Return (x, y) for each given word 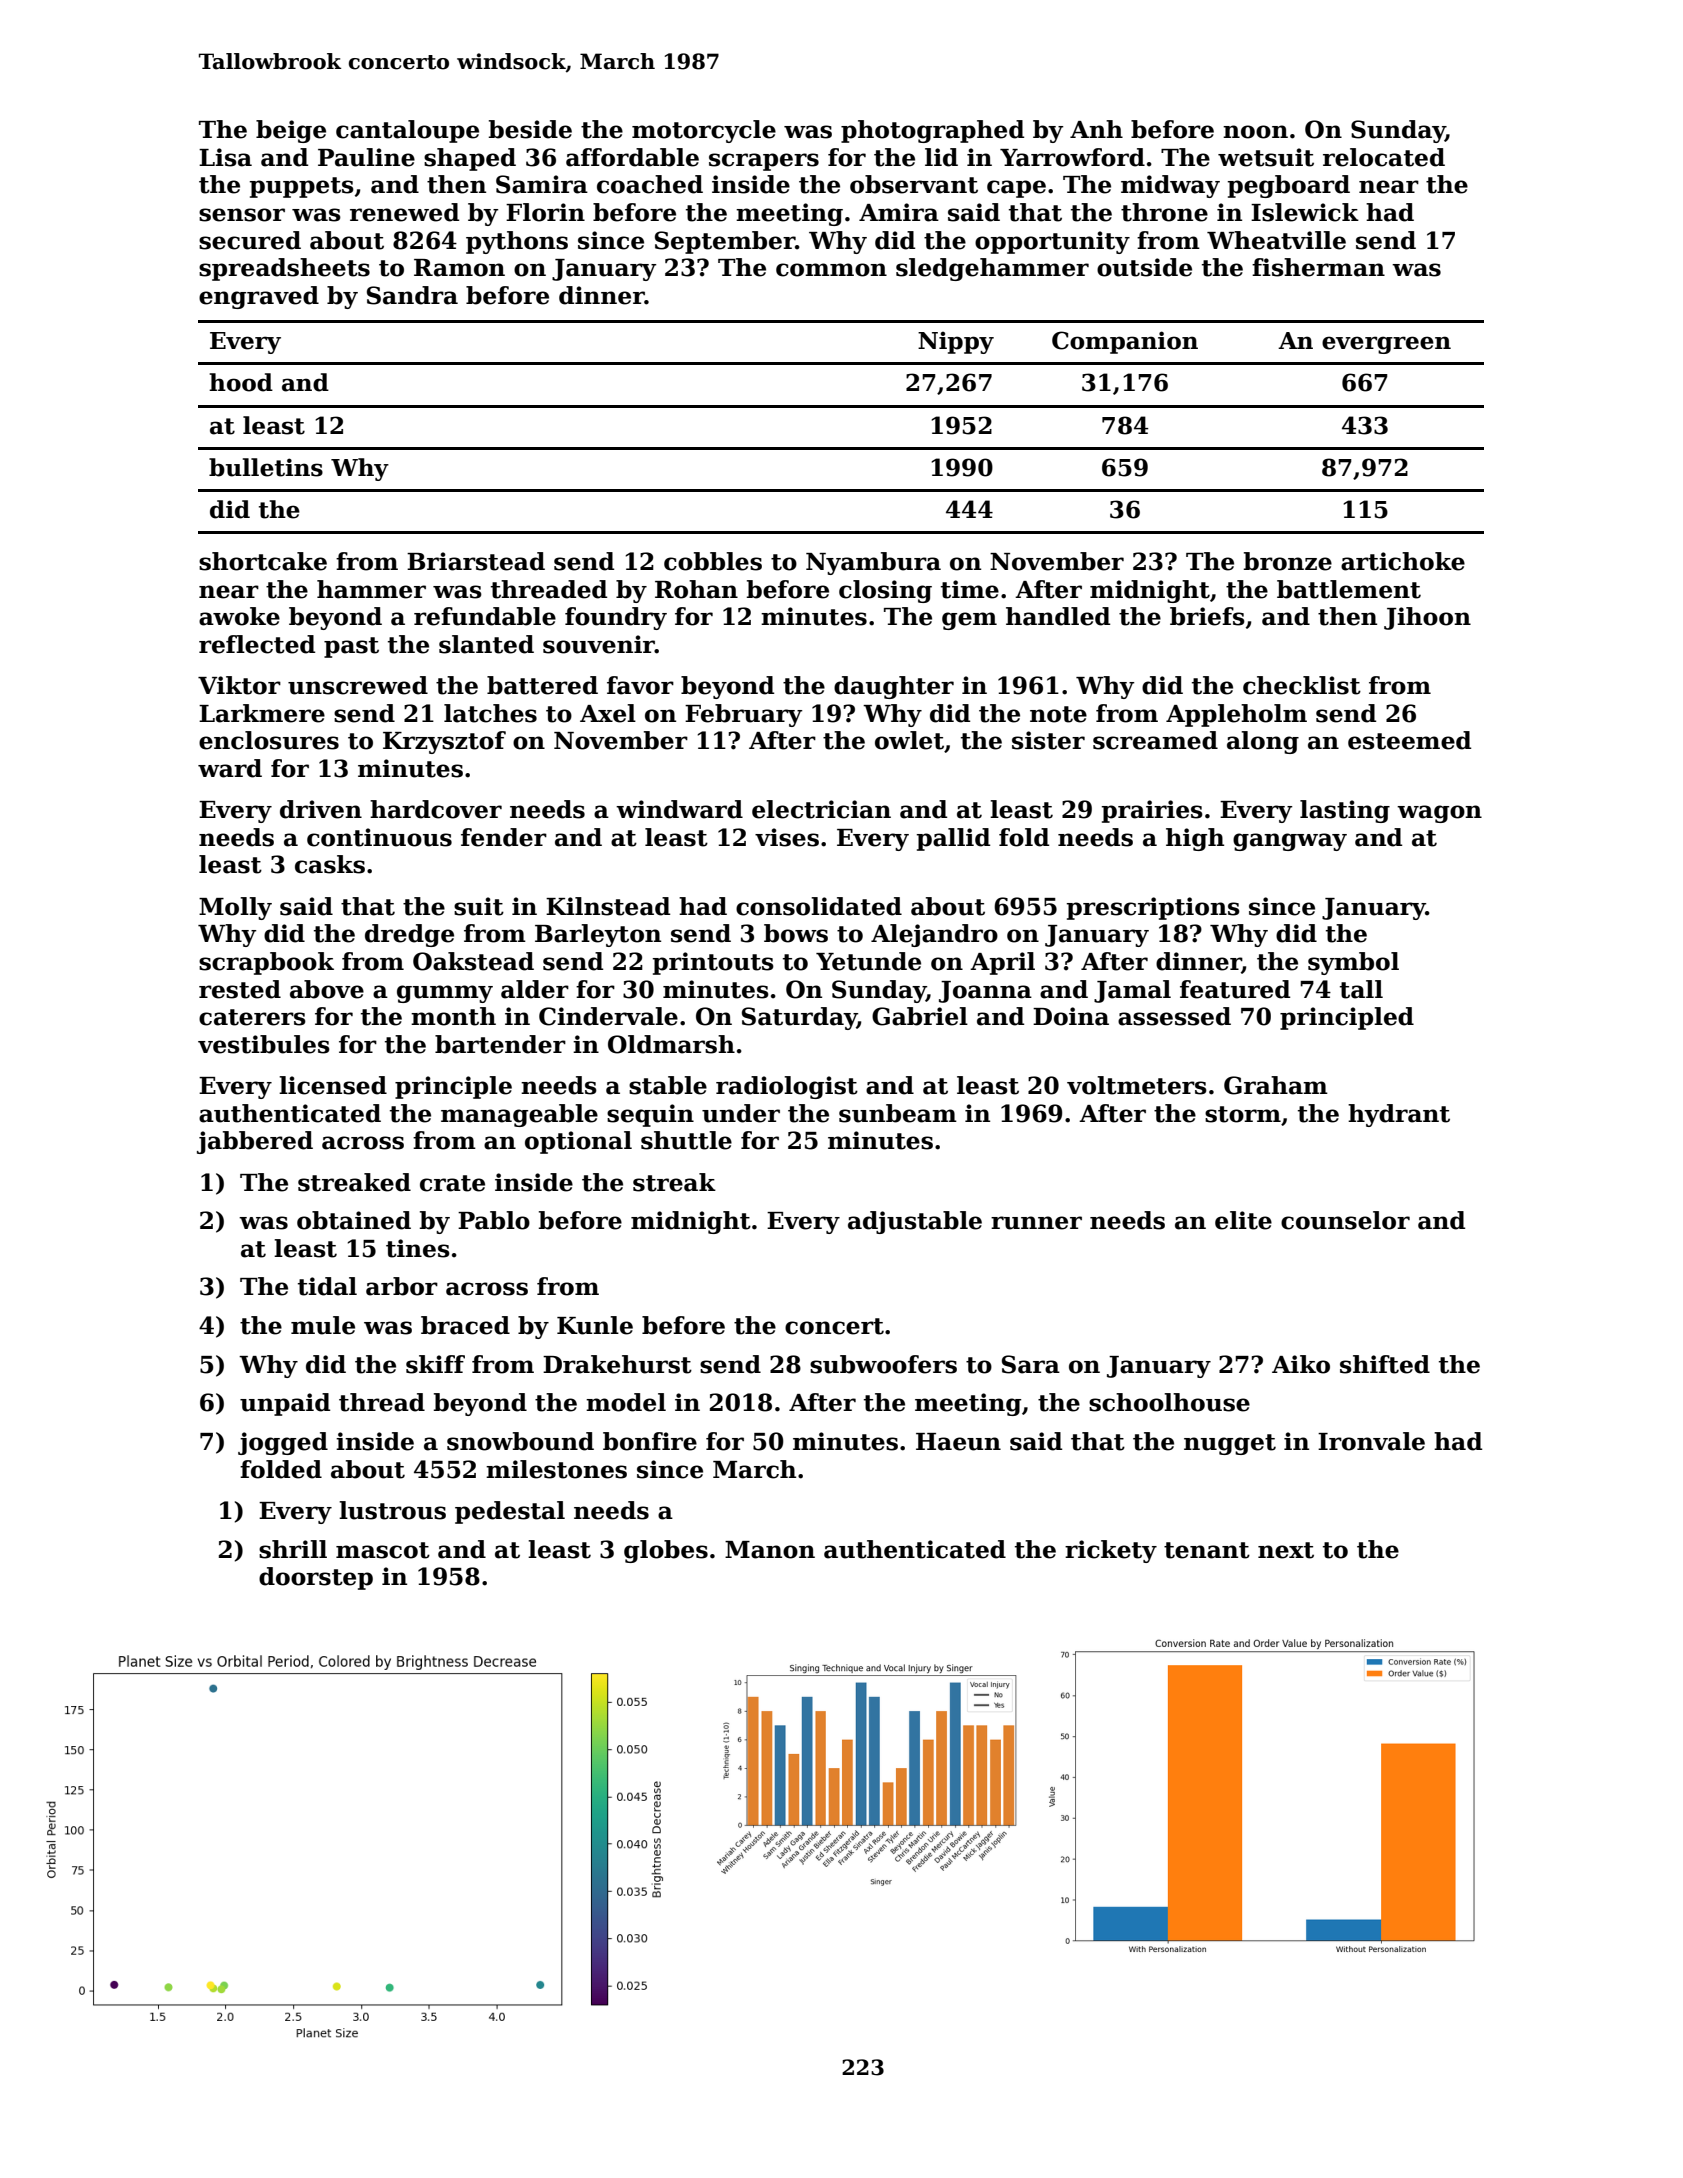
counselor (1345, 1220)
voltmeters (1137, 1085)
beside (530, 129)
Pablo (494, 1220)
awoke (239, 616)
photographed (932, 131)
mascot (383, 1550)
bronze (1288, 561)
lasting (1345, 811)
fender (504, 837)
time (970, 589)
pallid (953, 839)
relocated (1384, 157)
